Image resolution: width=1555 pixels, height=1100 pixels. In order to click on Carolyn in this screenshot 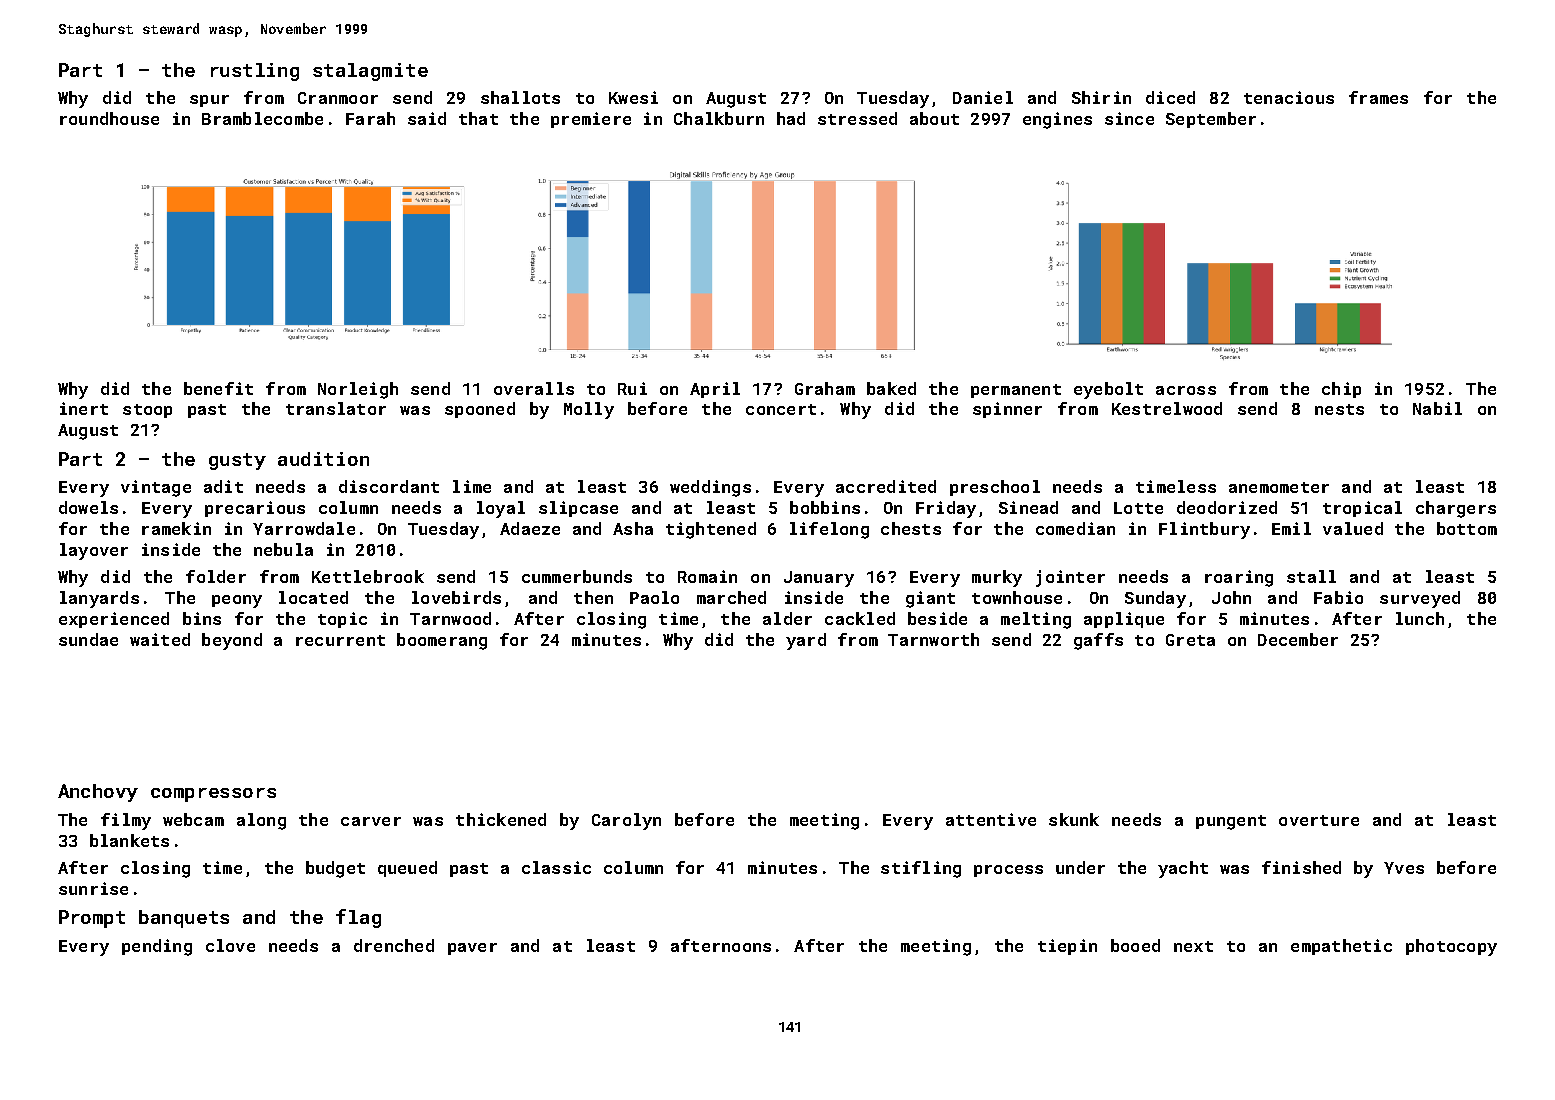, I will do `click(626, 821)`.
